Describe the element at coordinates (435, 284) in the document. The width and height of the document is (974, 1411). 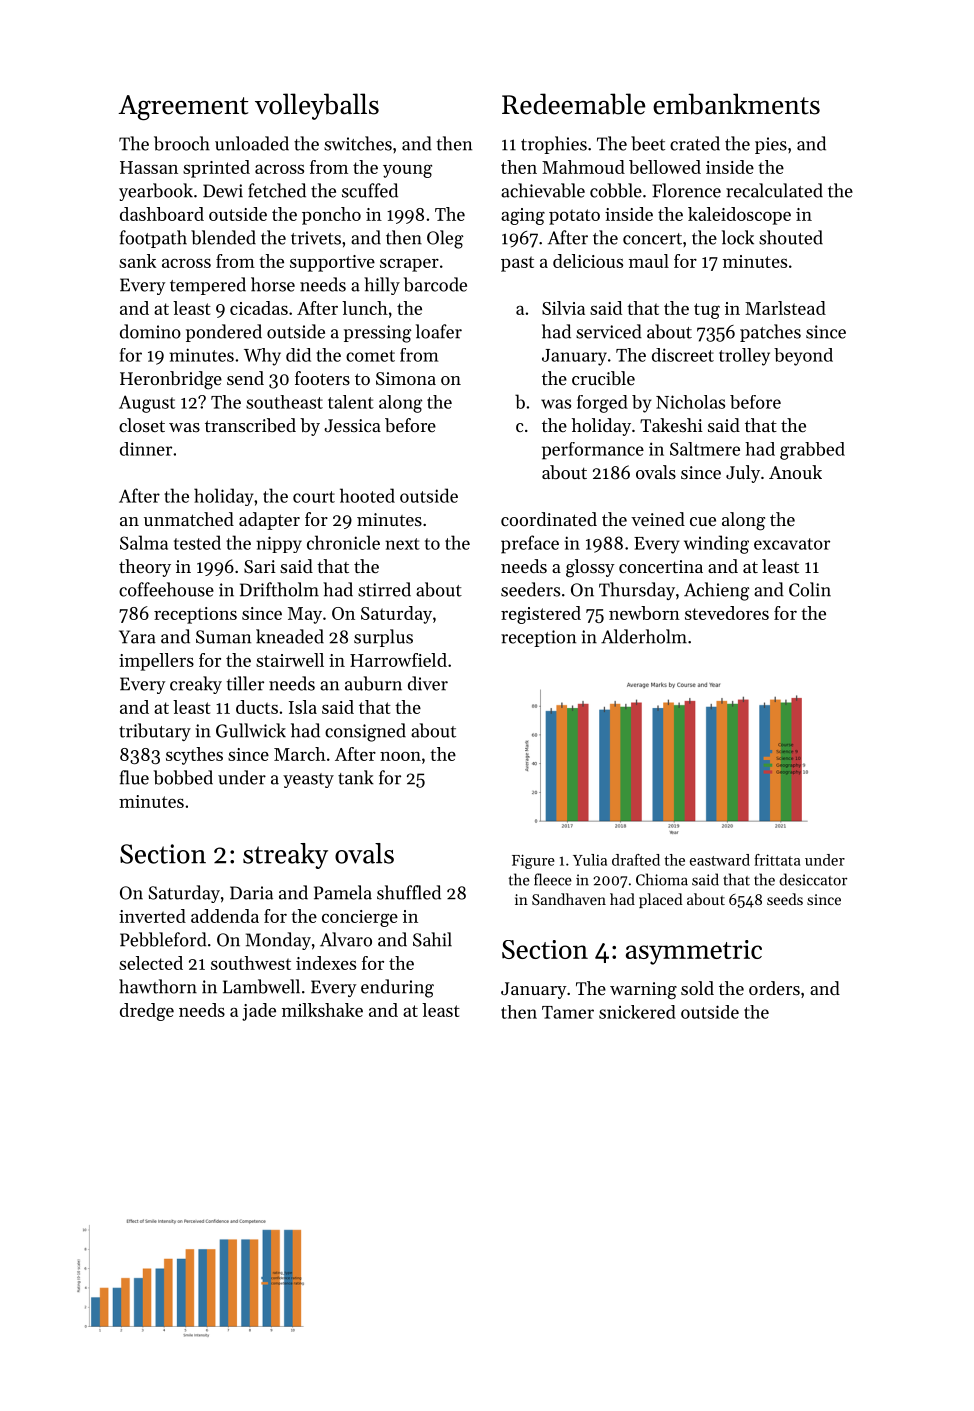
I see `barcode` at that location.
